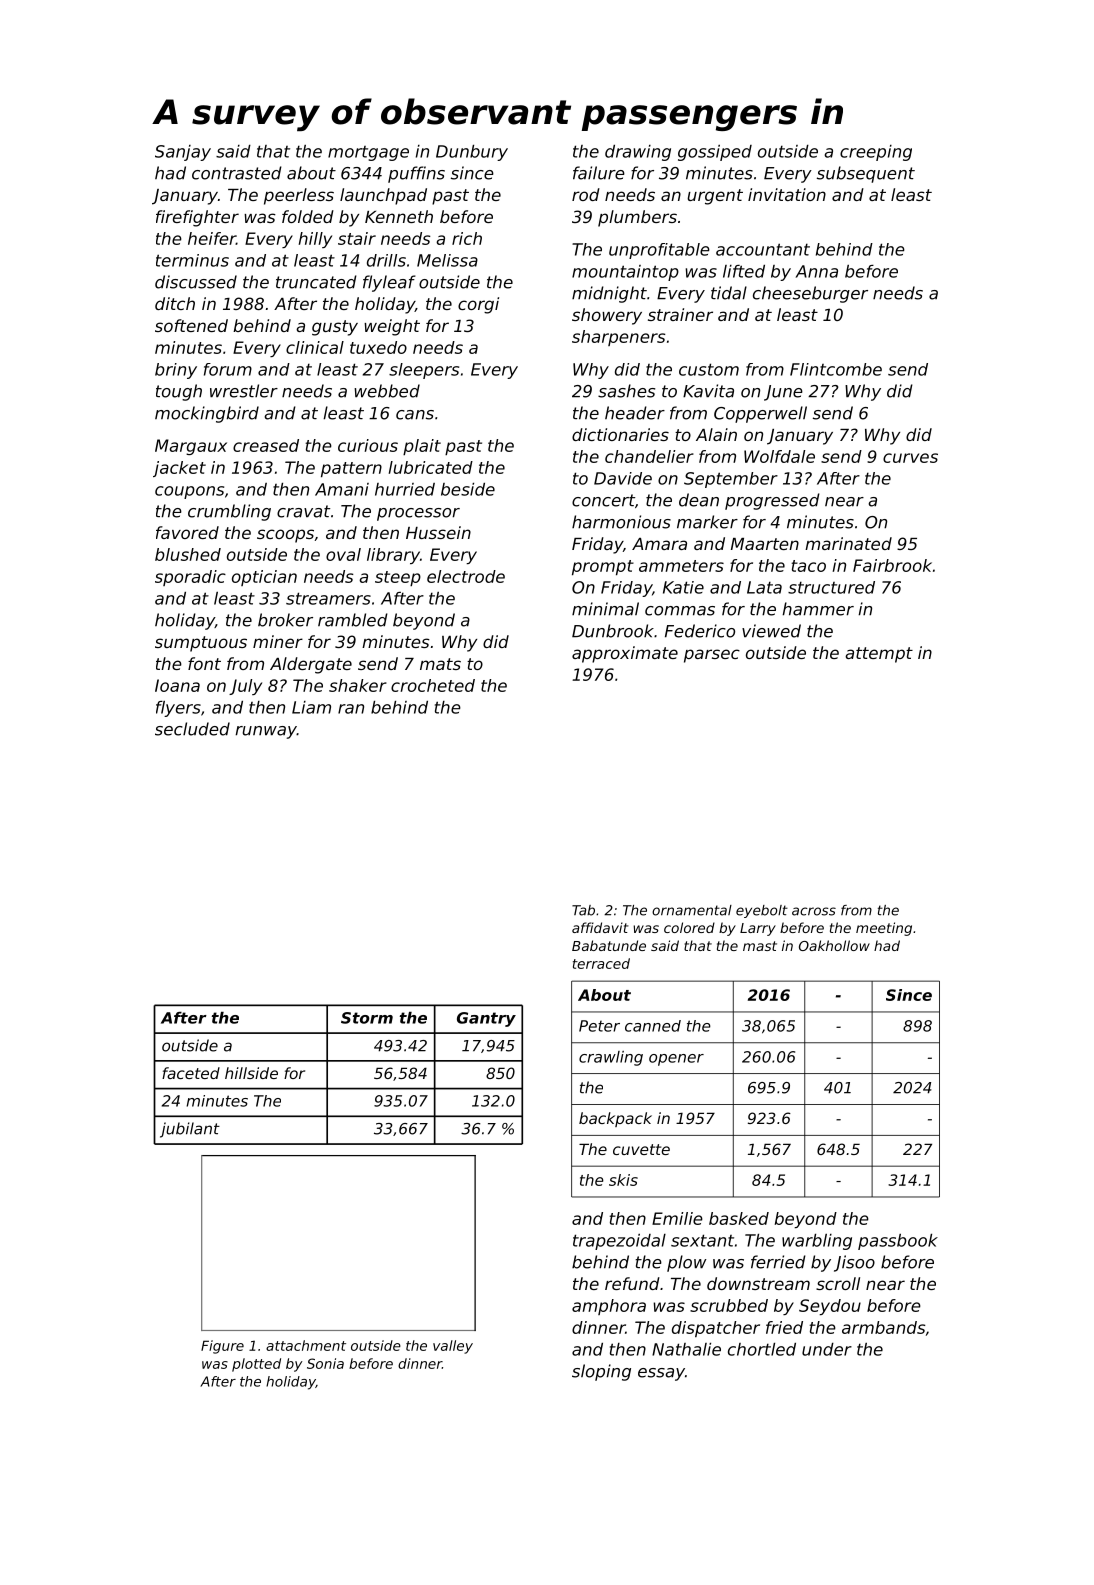 The image size is (1094, 1585). Describe the element at coordinates (433, 685) in the screenshot. I see `crocheted` at that location.
